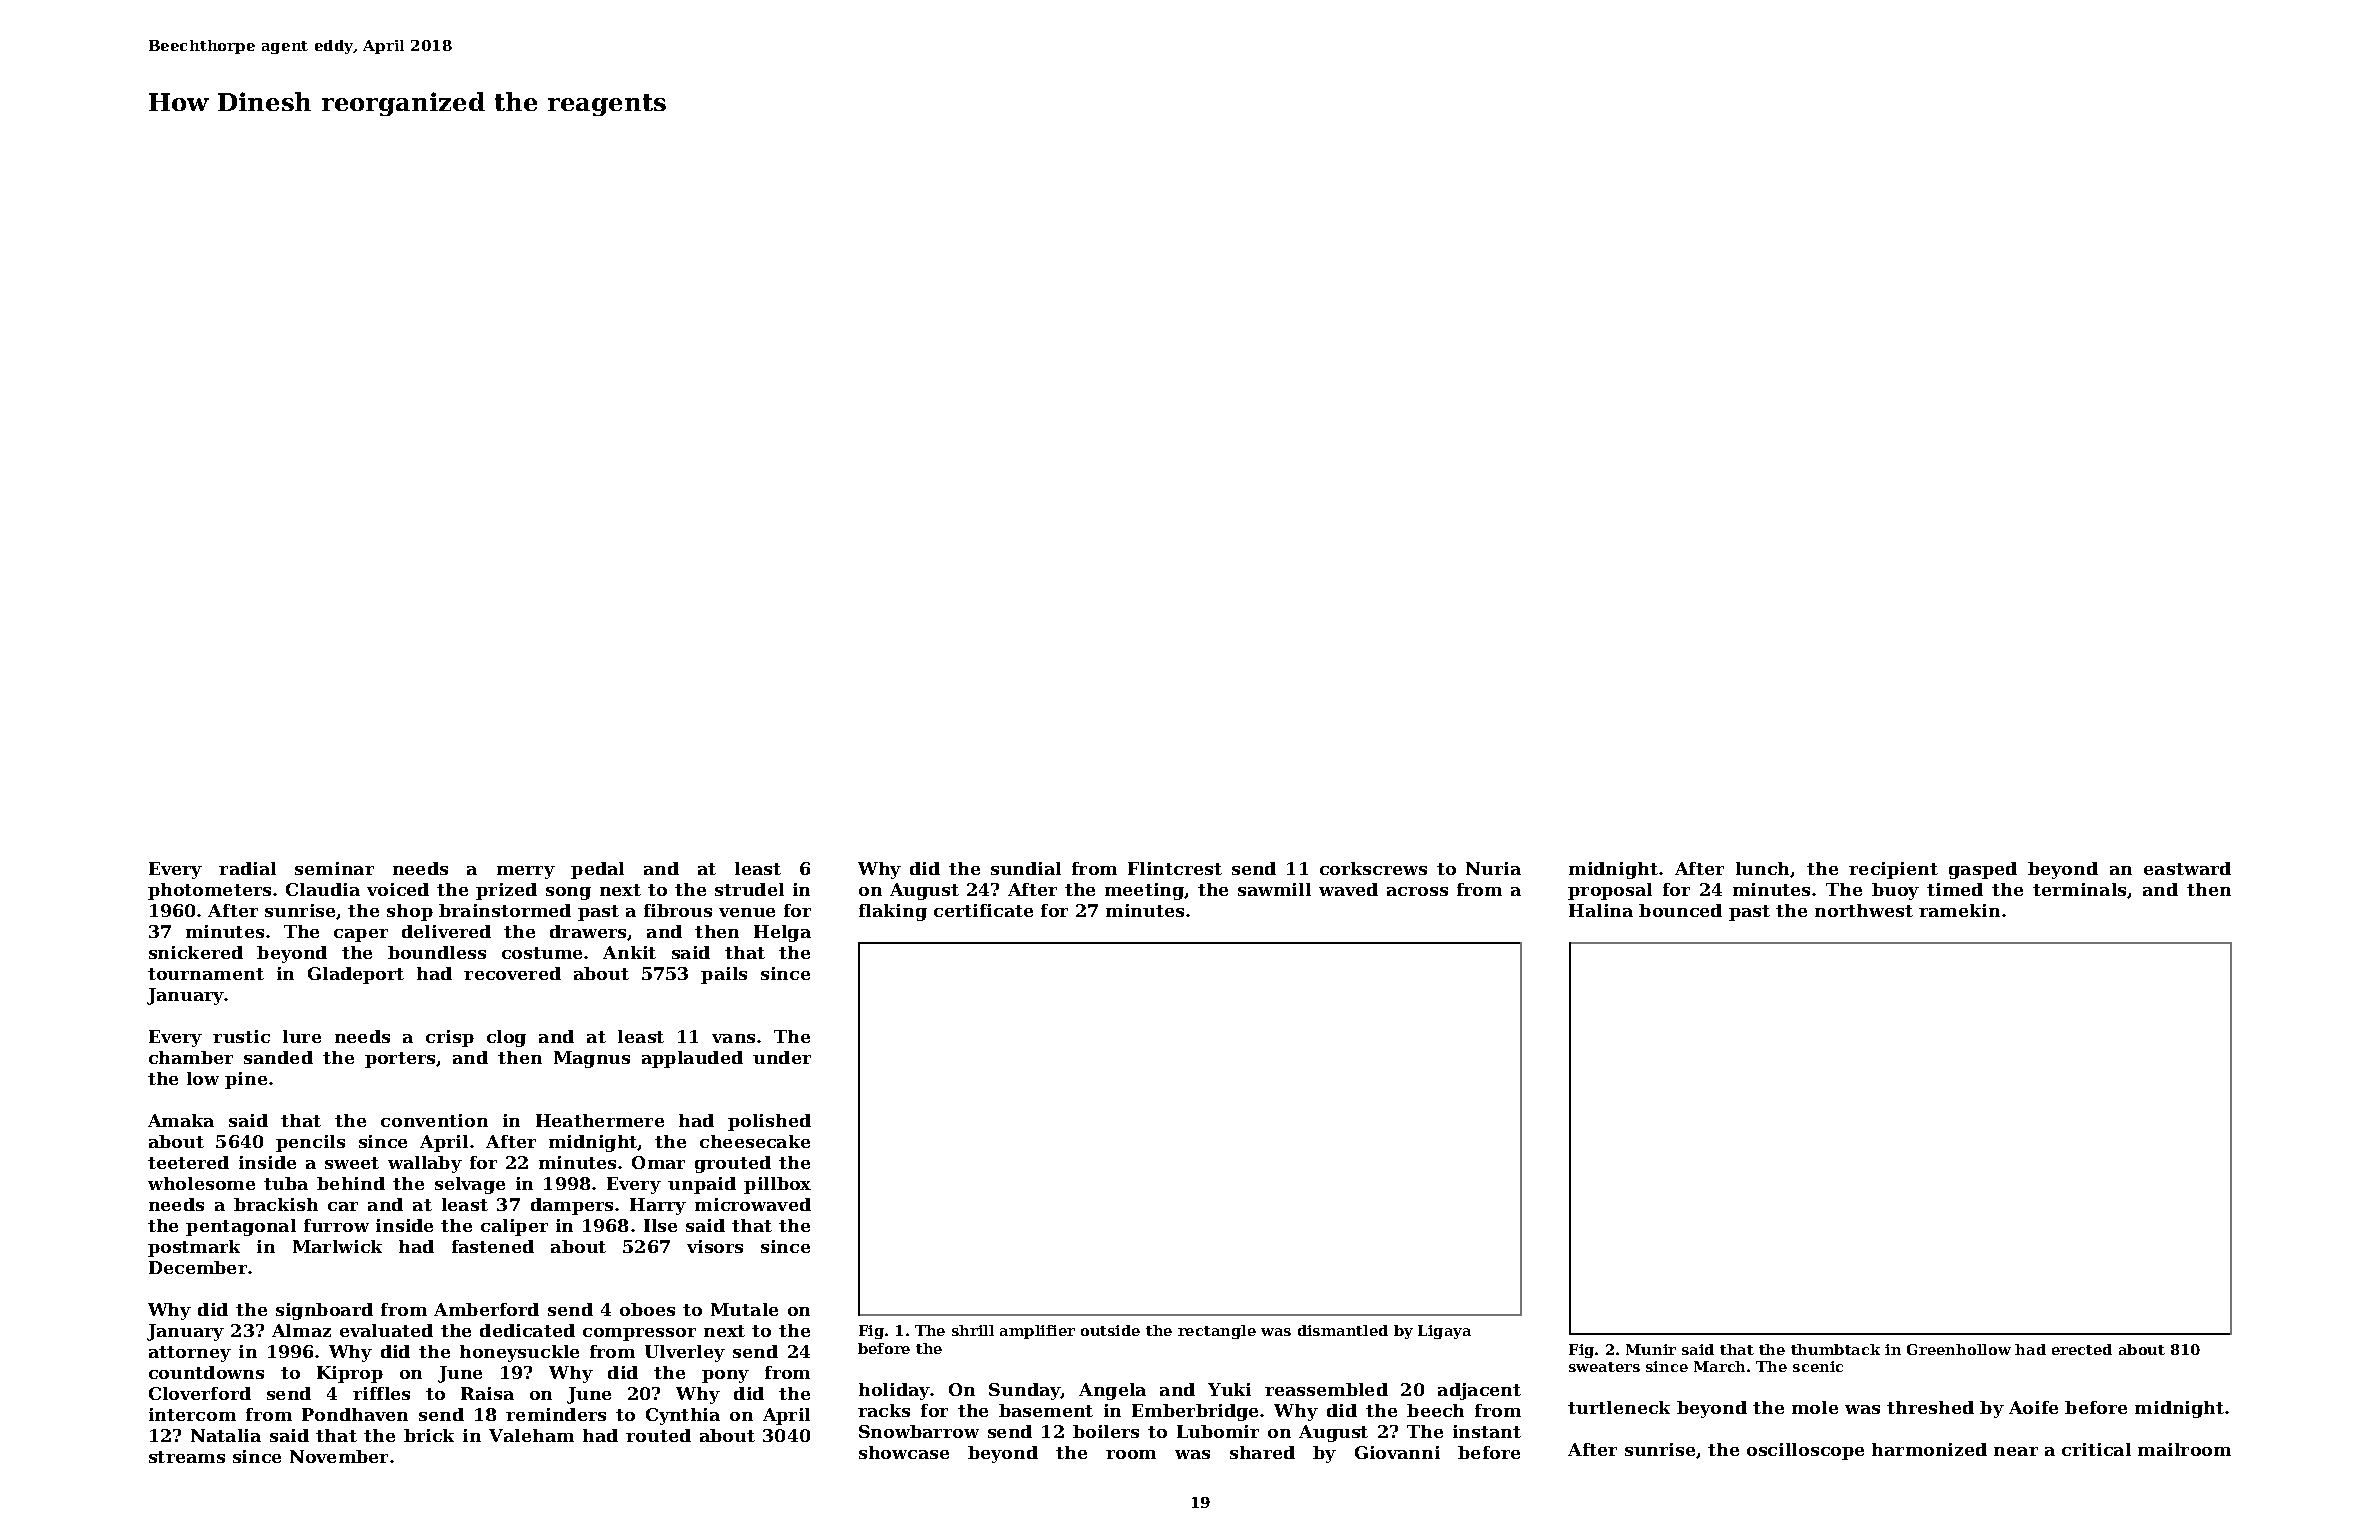  Describe the element at coordinates (1959, 910) in the page. I see `ramekin` at that location.
